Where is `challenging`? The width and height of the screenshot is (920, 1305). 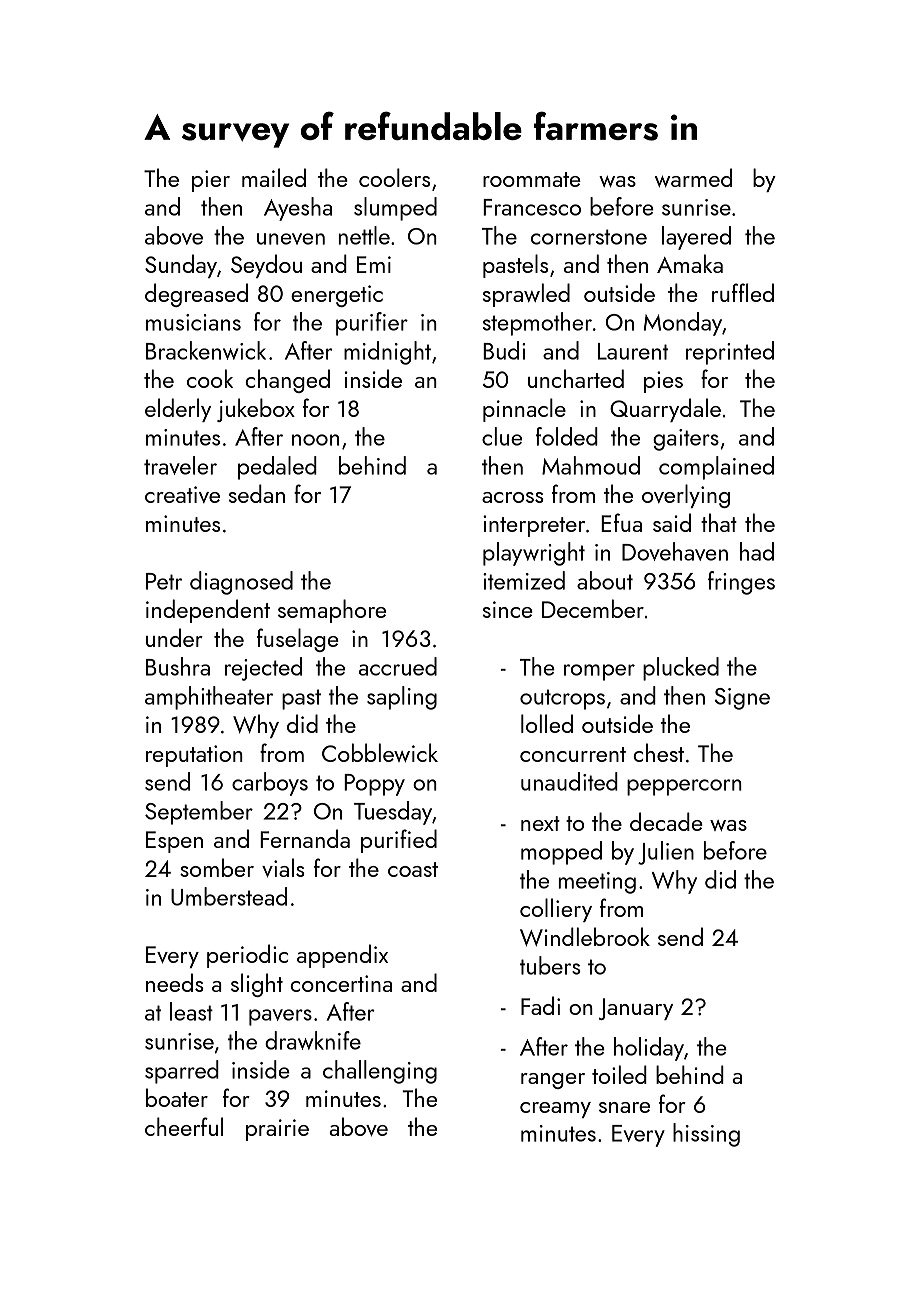 challenging is located at coordinates (380, 1072).
